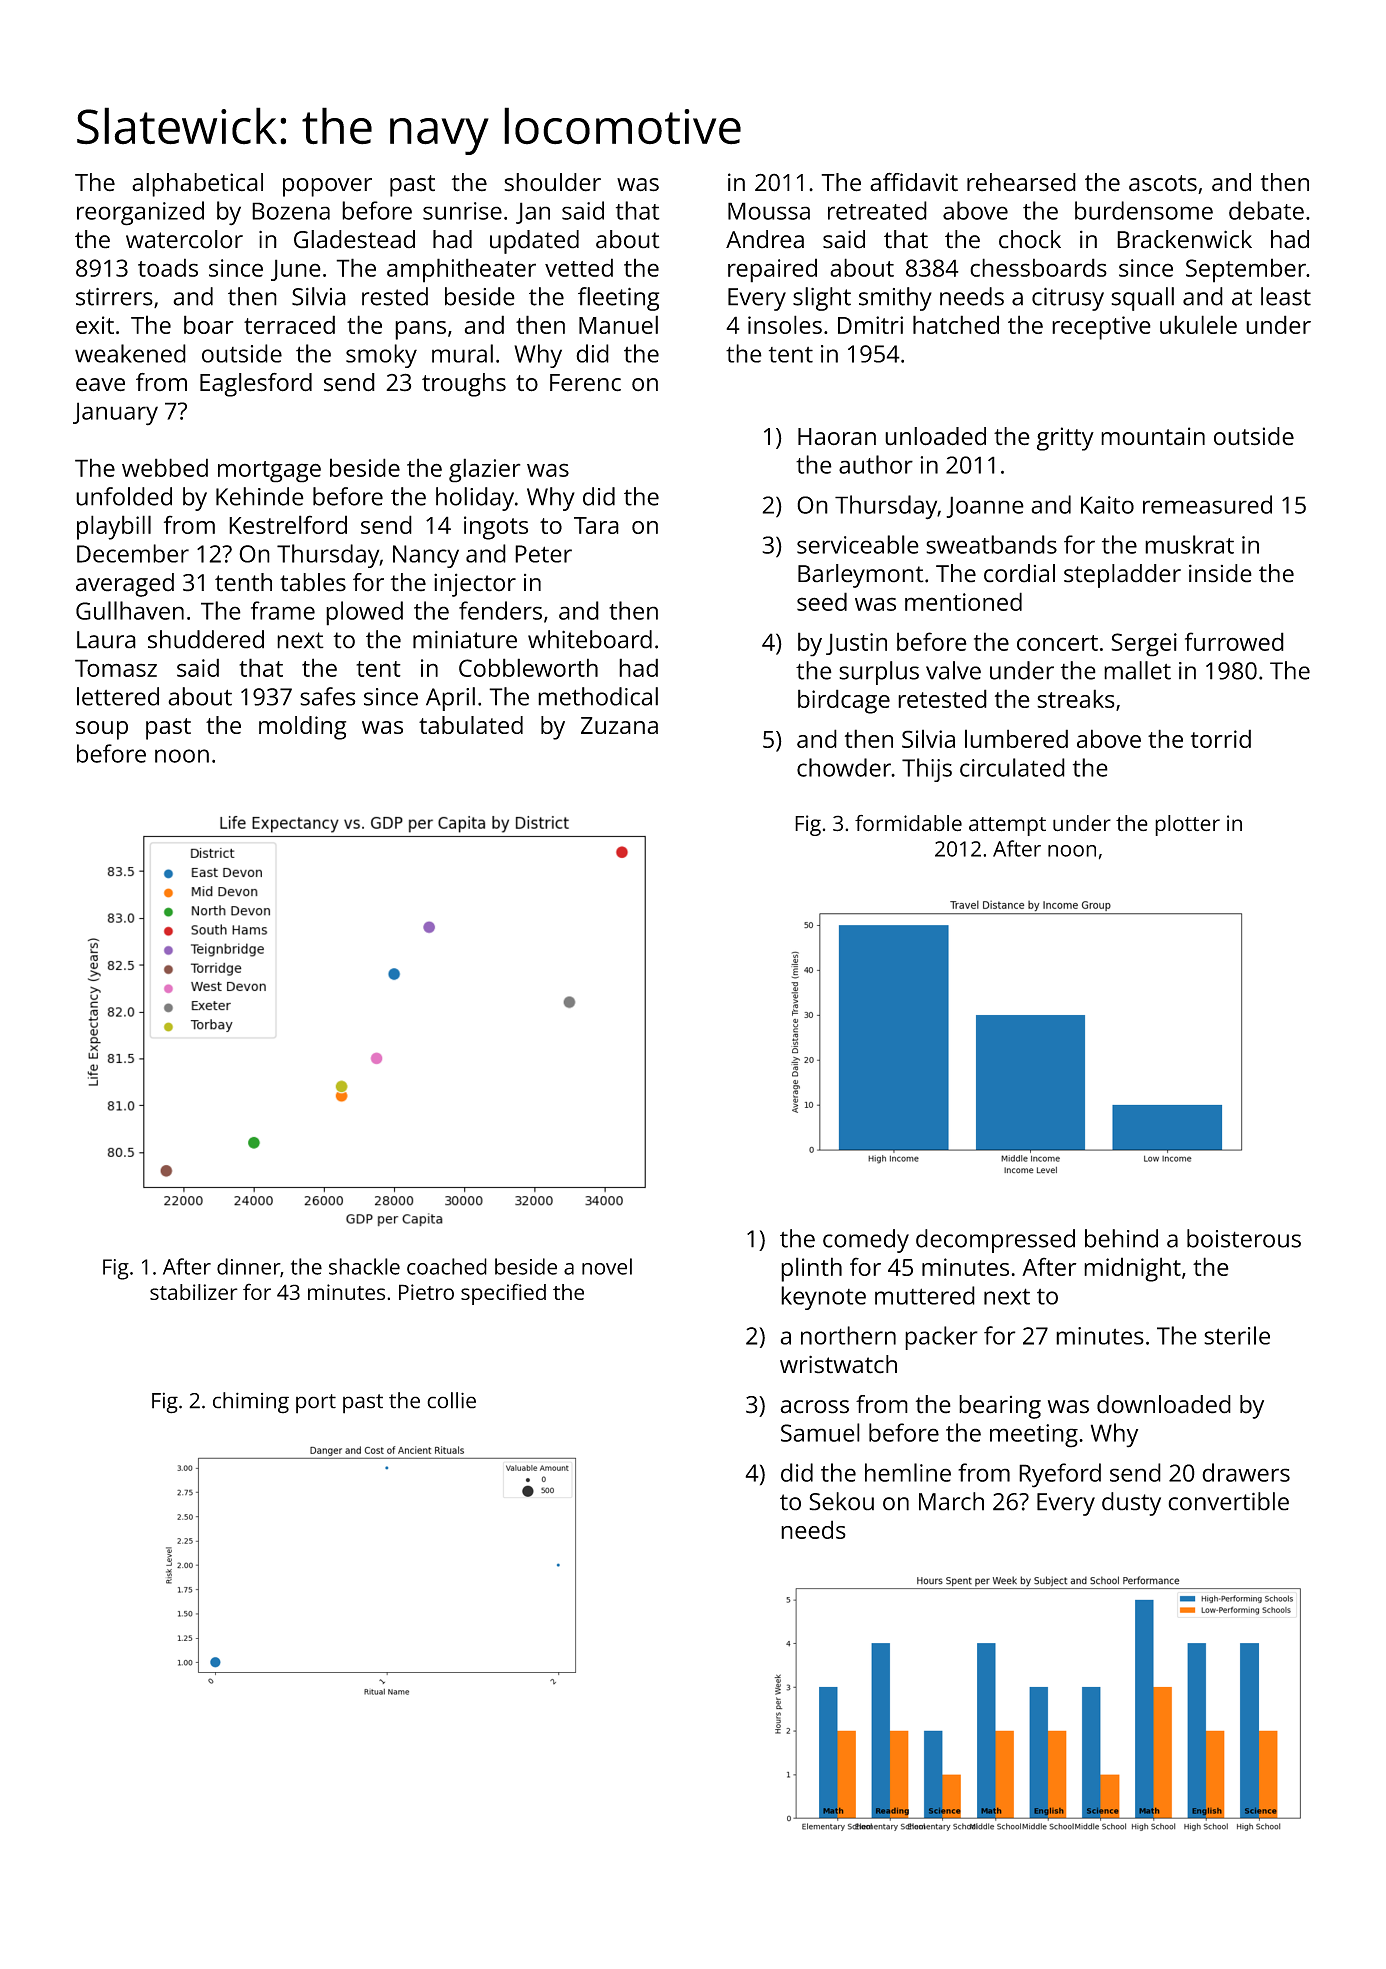 The width and height of the screenshot is (1386, 1969). Describe the element at coordinates (1207, 504) in the screenshot. I see `remeasured` at that location.
